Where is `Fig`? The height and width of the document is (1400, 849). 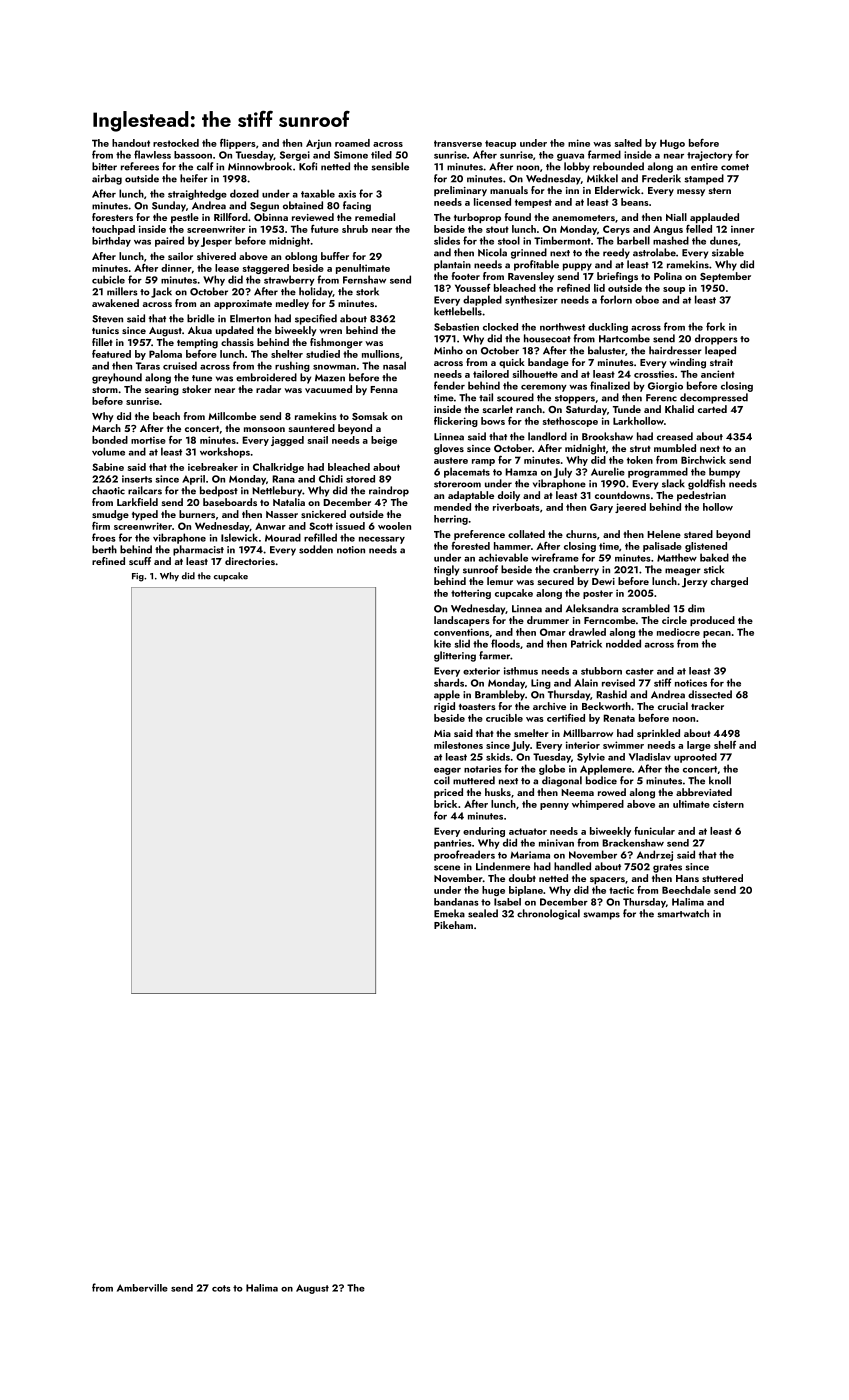 Fig is located at coordinates (138, 577).
